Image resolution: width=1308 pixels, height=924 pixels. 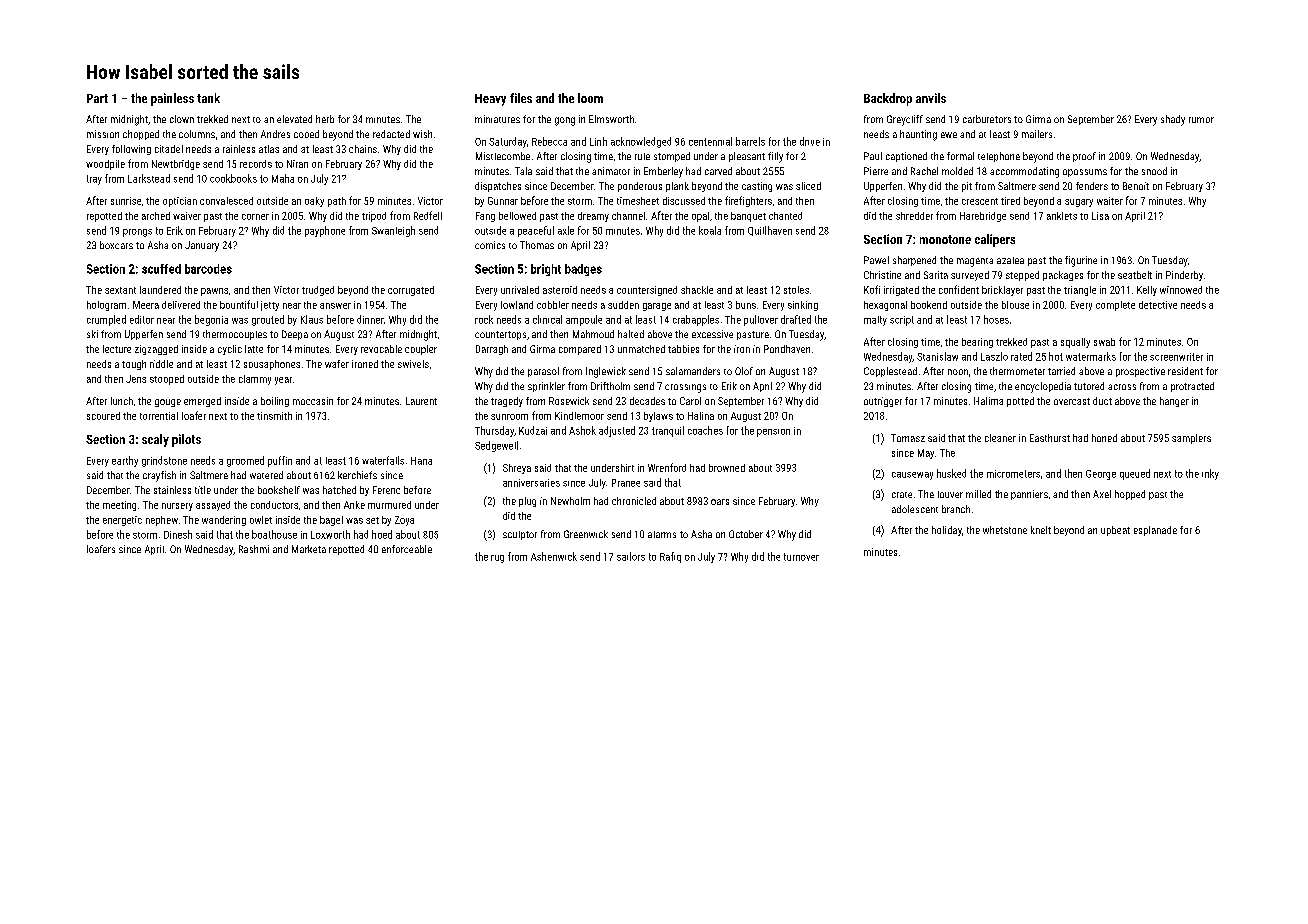 What do you see at coordinates (180, 202) in the page?
I see `optician` at bounding box center [180, 202].
